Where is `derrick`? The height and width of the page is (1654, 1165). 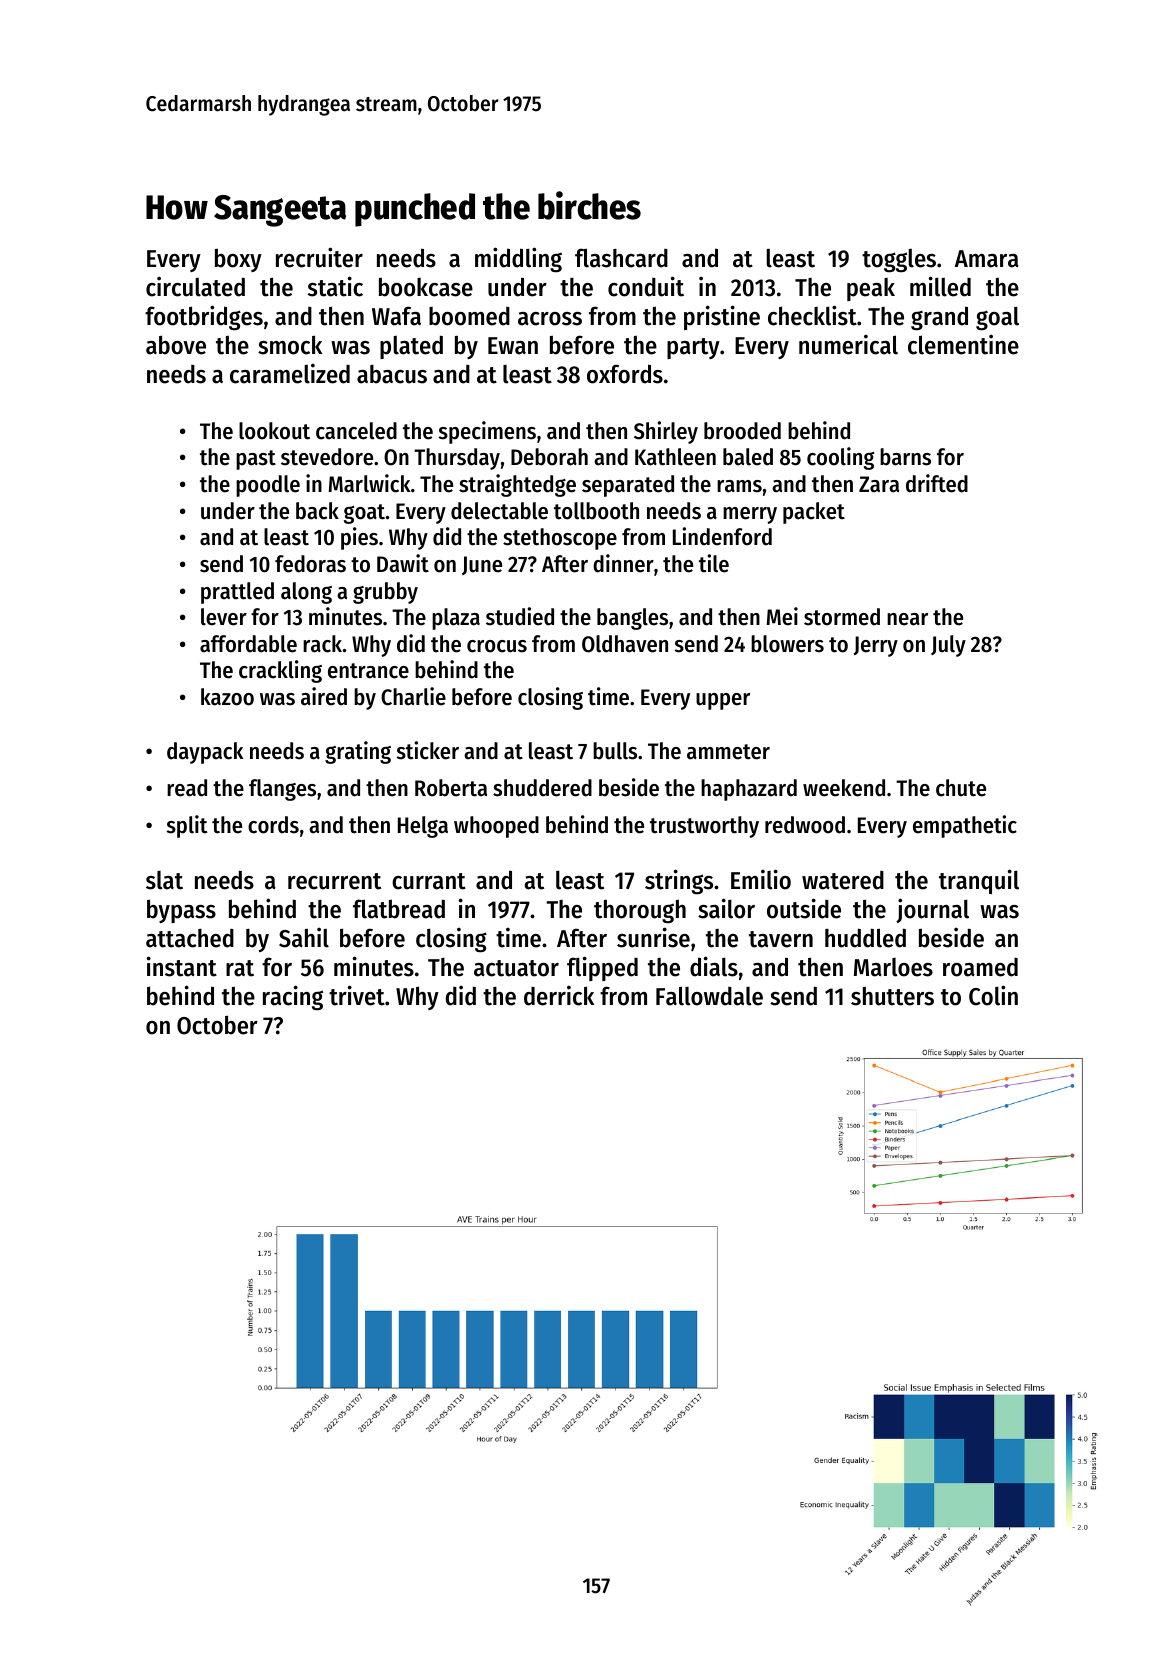 derrick is located at coordinates (559, 995).
